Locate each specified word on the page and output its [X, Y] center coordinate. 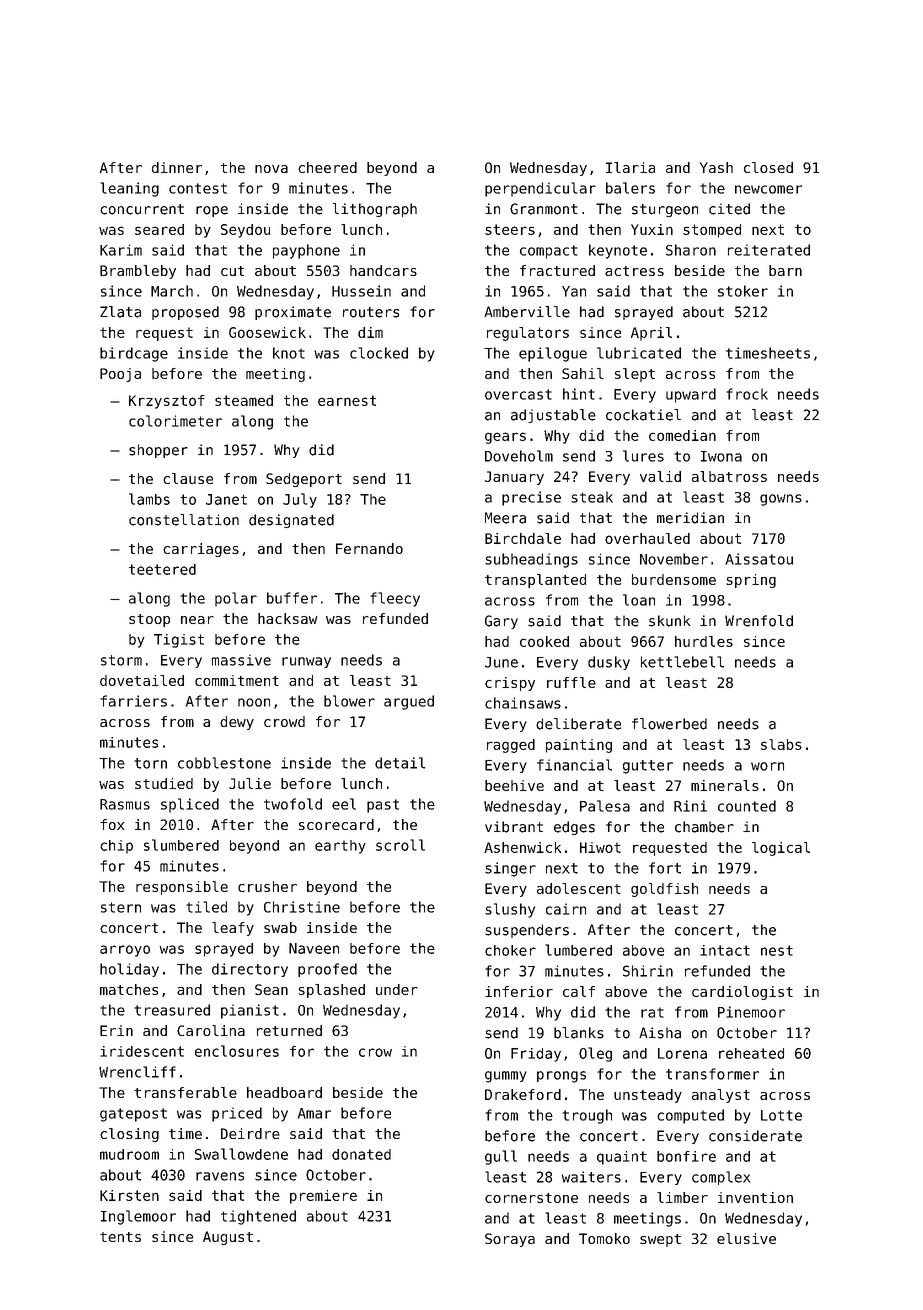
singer [510, 869]
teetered [162, 569]
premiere [323, 1197]
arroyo [125, 951]
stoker [743, 291]
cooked [544, 641]
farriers [133, 701]
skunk [669, 621]
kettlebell [682, 662]
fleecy [395, 599]
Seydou [245, 231]
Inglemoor [138, 1217]
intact [725, 950]
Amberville [527, 312]
